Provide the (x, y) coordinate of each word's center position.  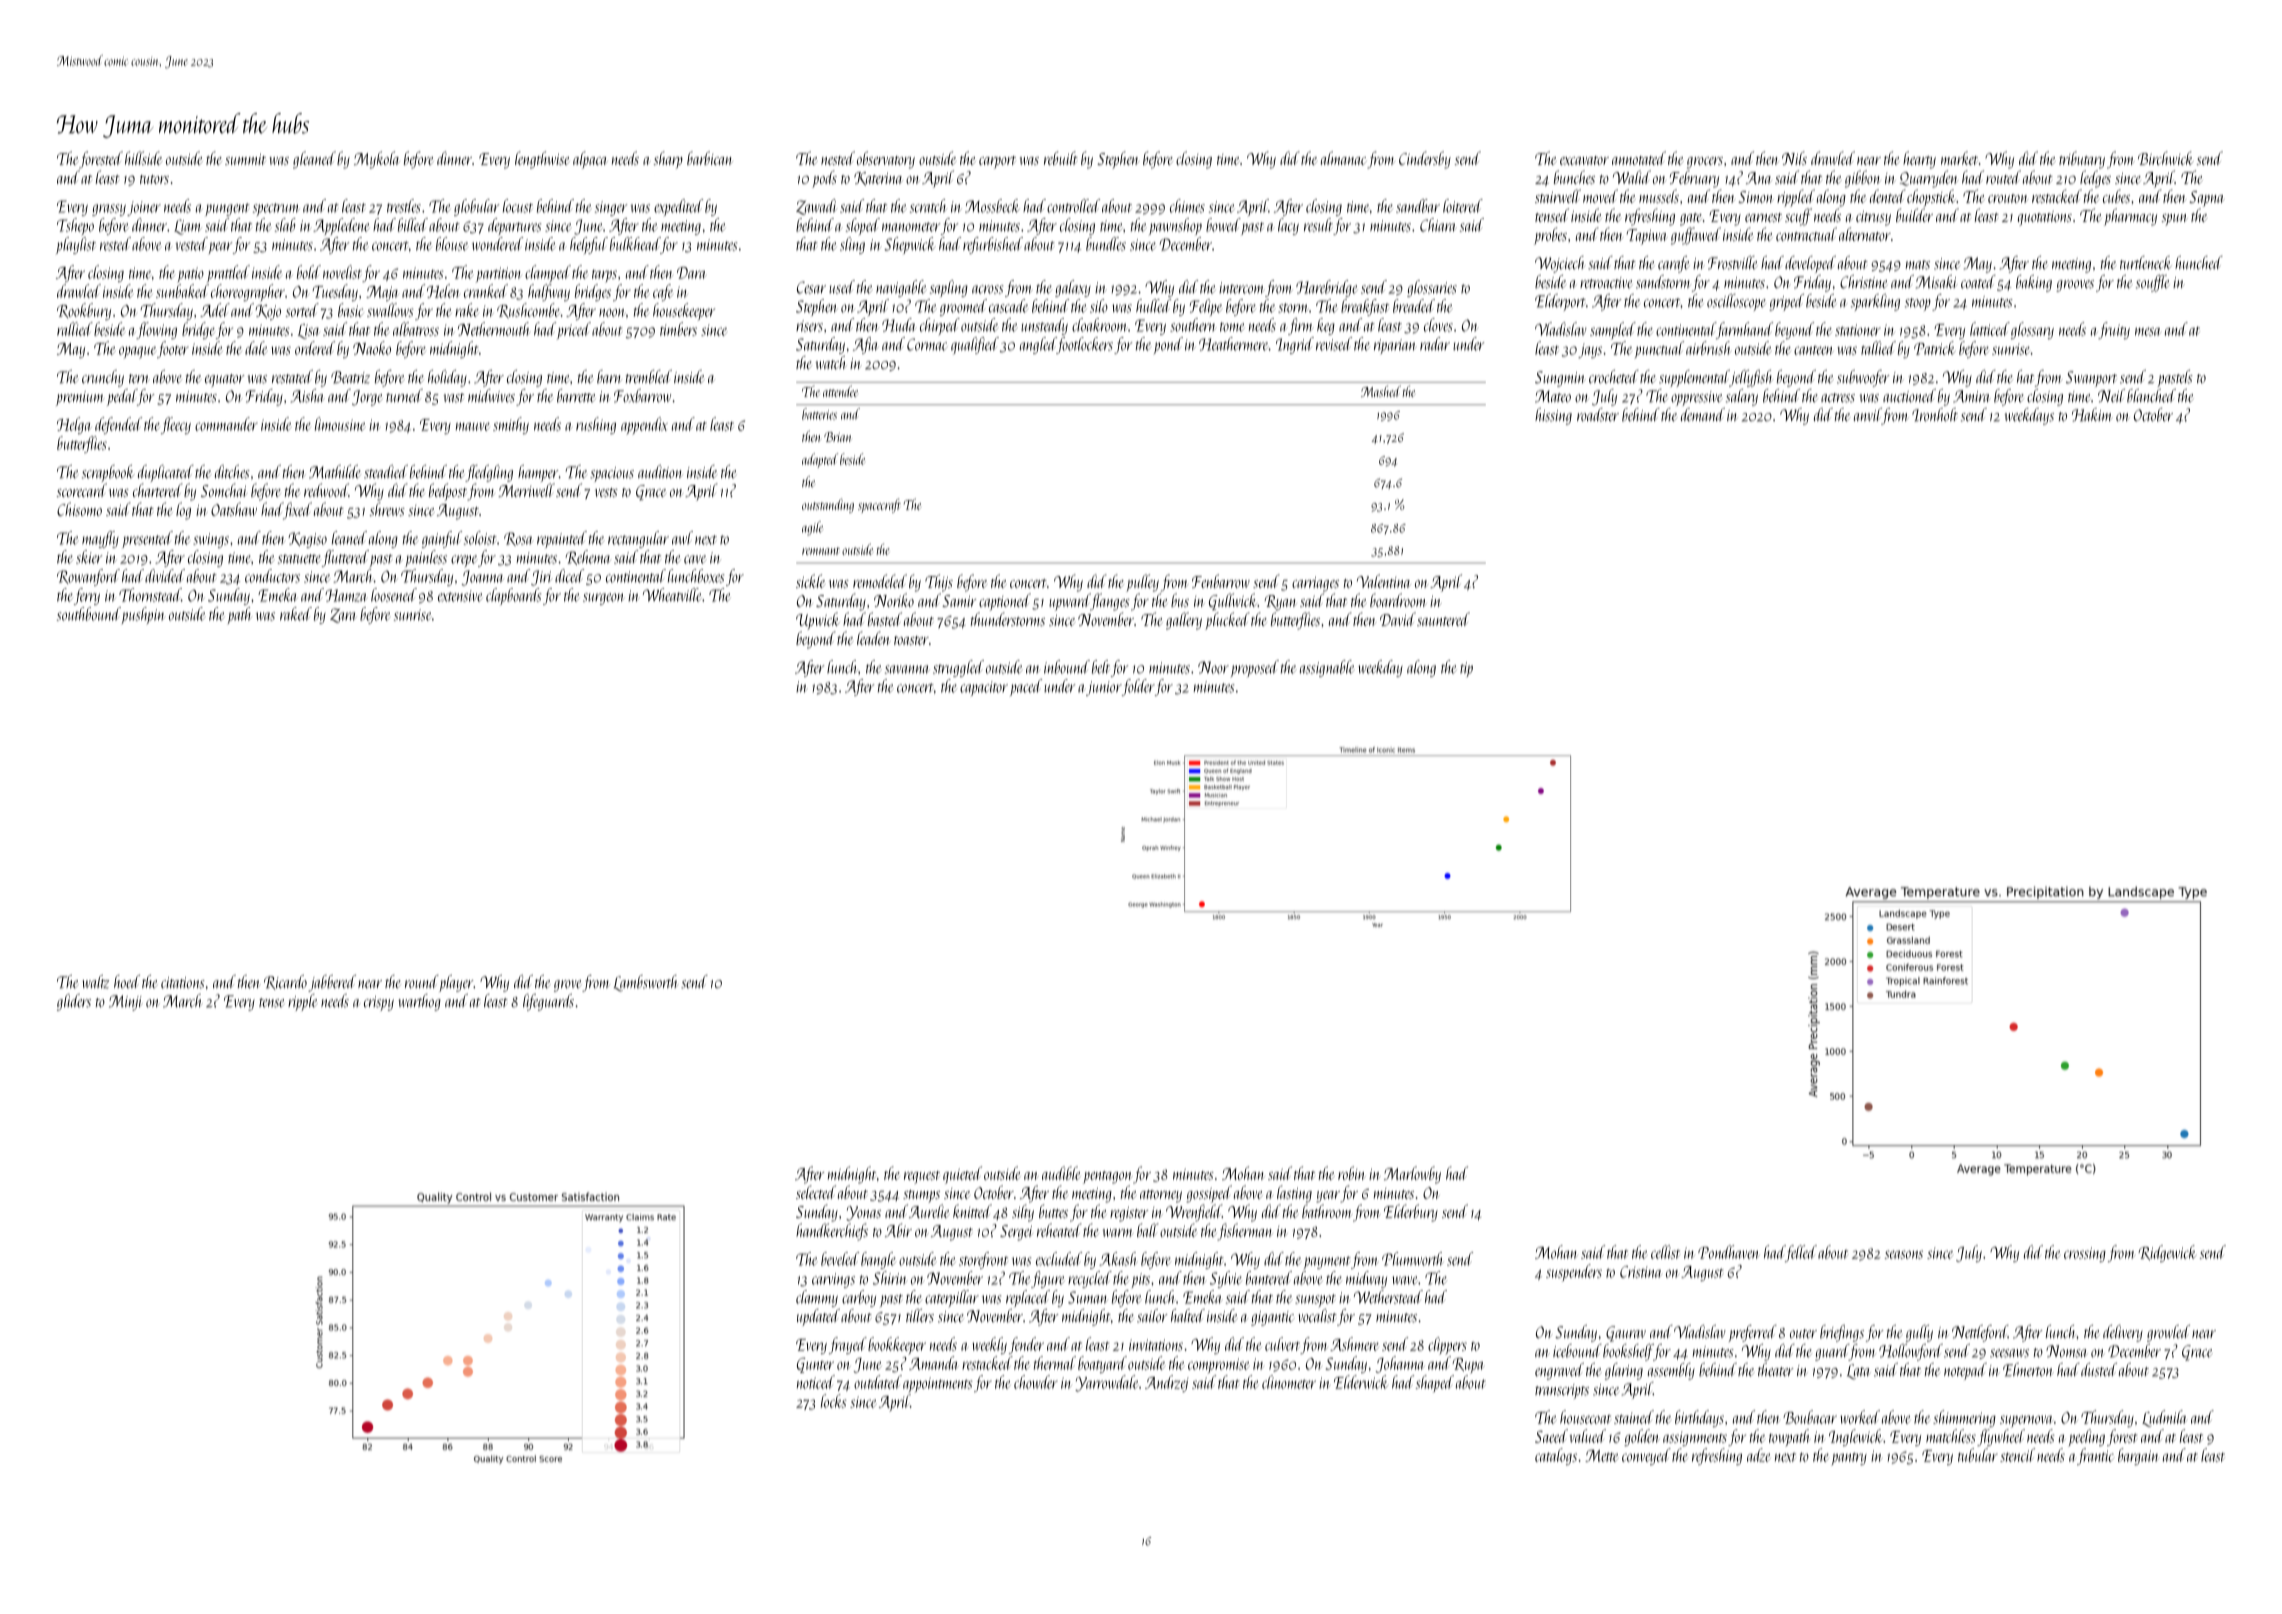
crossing (2085, 1254)
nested (838, 158)
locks (833, 1401)
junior (1104, 688)
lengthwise (542, 160)
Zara (343, 615)
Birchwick (2166, 158)
